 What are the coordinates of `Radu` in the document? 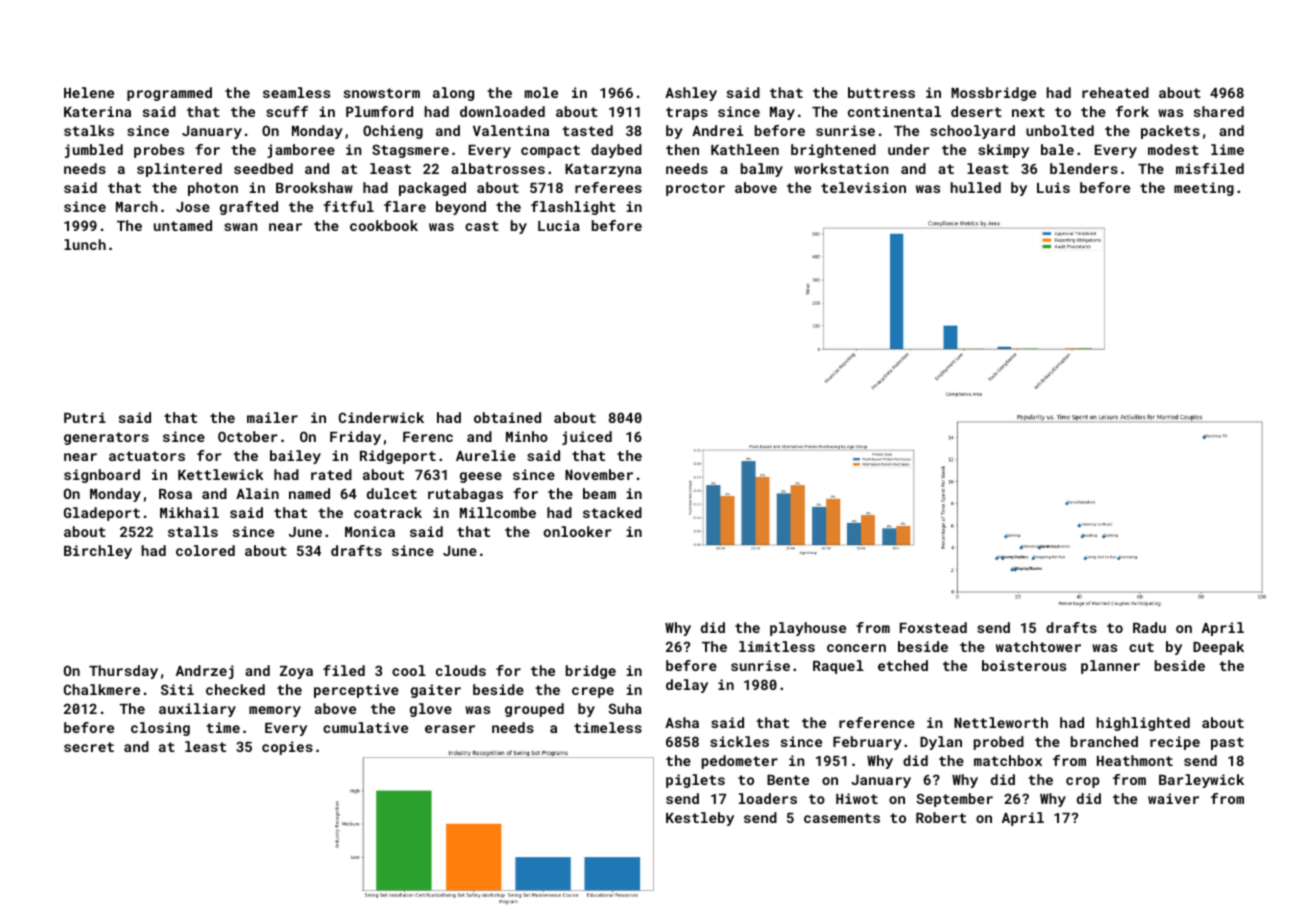 It's located at (1149, 627).
